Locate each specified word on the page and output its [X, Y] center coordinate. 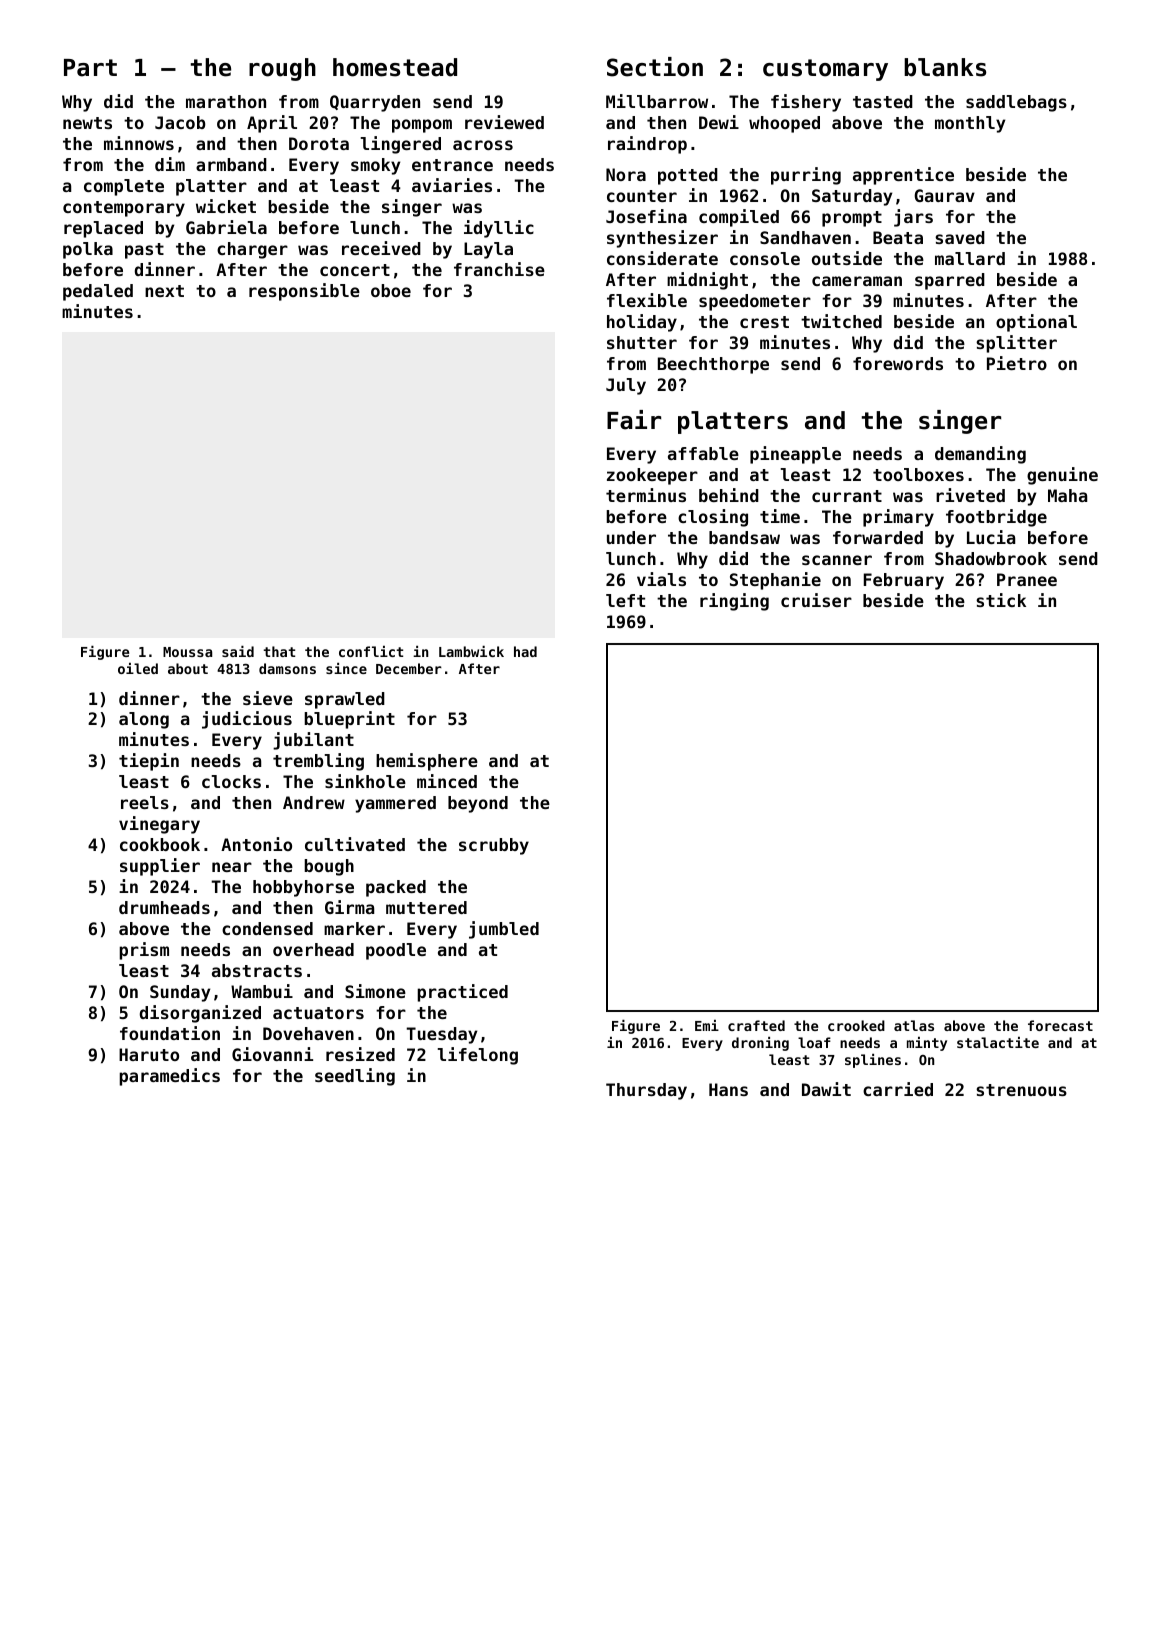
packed [396, 888]
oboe [391, 290]
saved [960, 237]
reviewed [504, 122]
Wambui [262, 991]
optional [1036, 323]
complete [124, 187]
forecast [1060, 1025]
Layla [488, 250]
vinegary [159, 825]
